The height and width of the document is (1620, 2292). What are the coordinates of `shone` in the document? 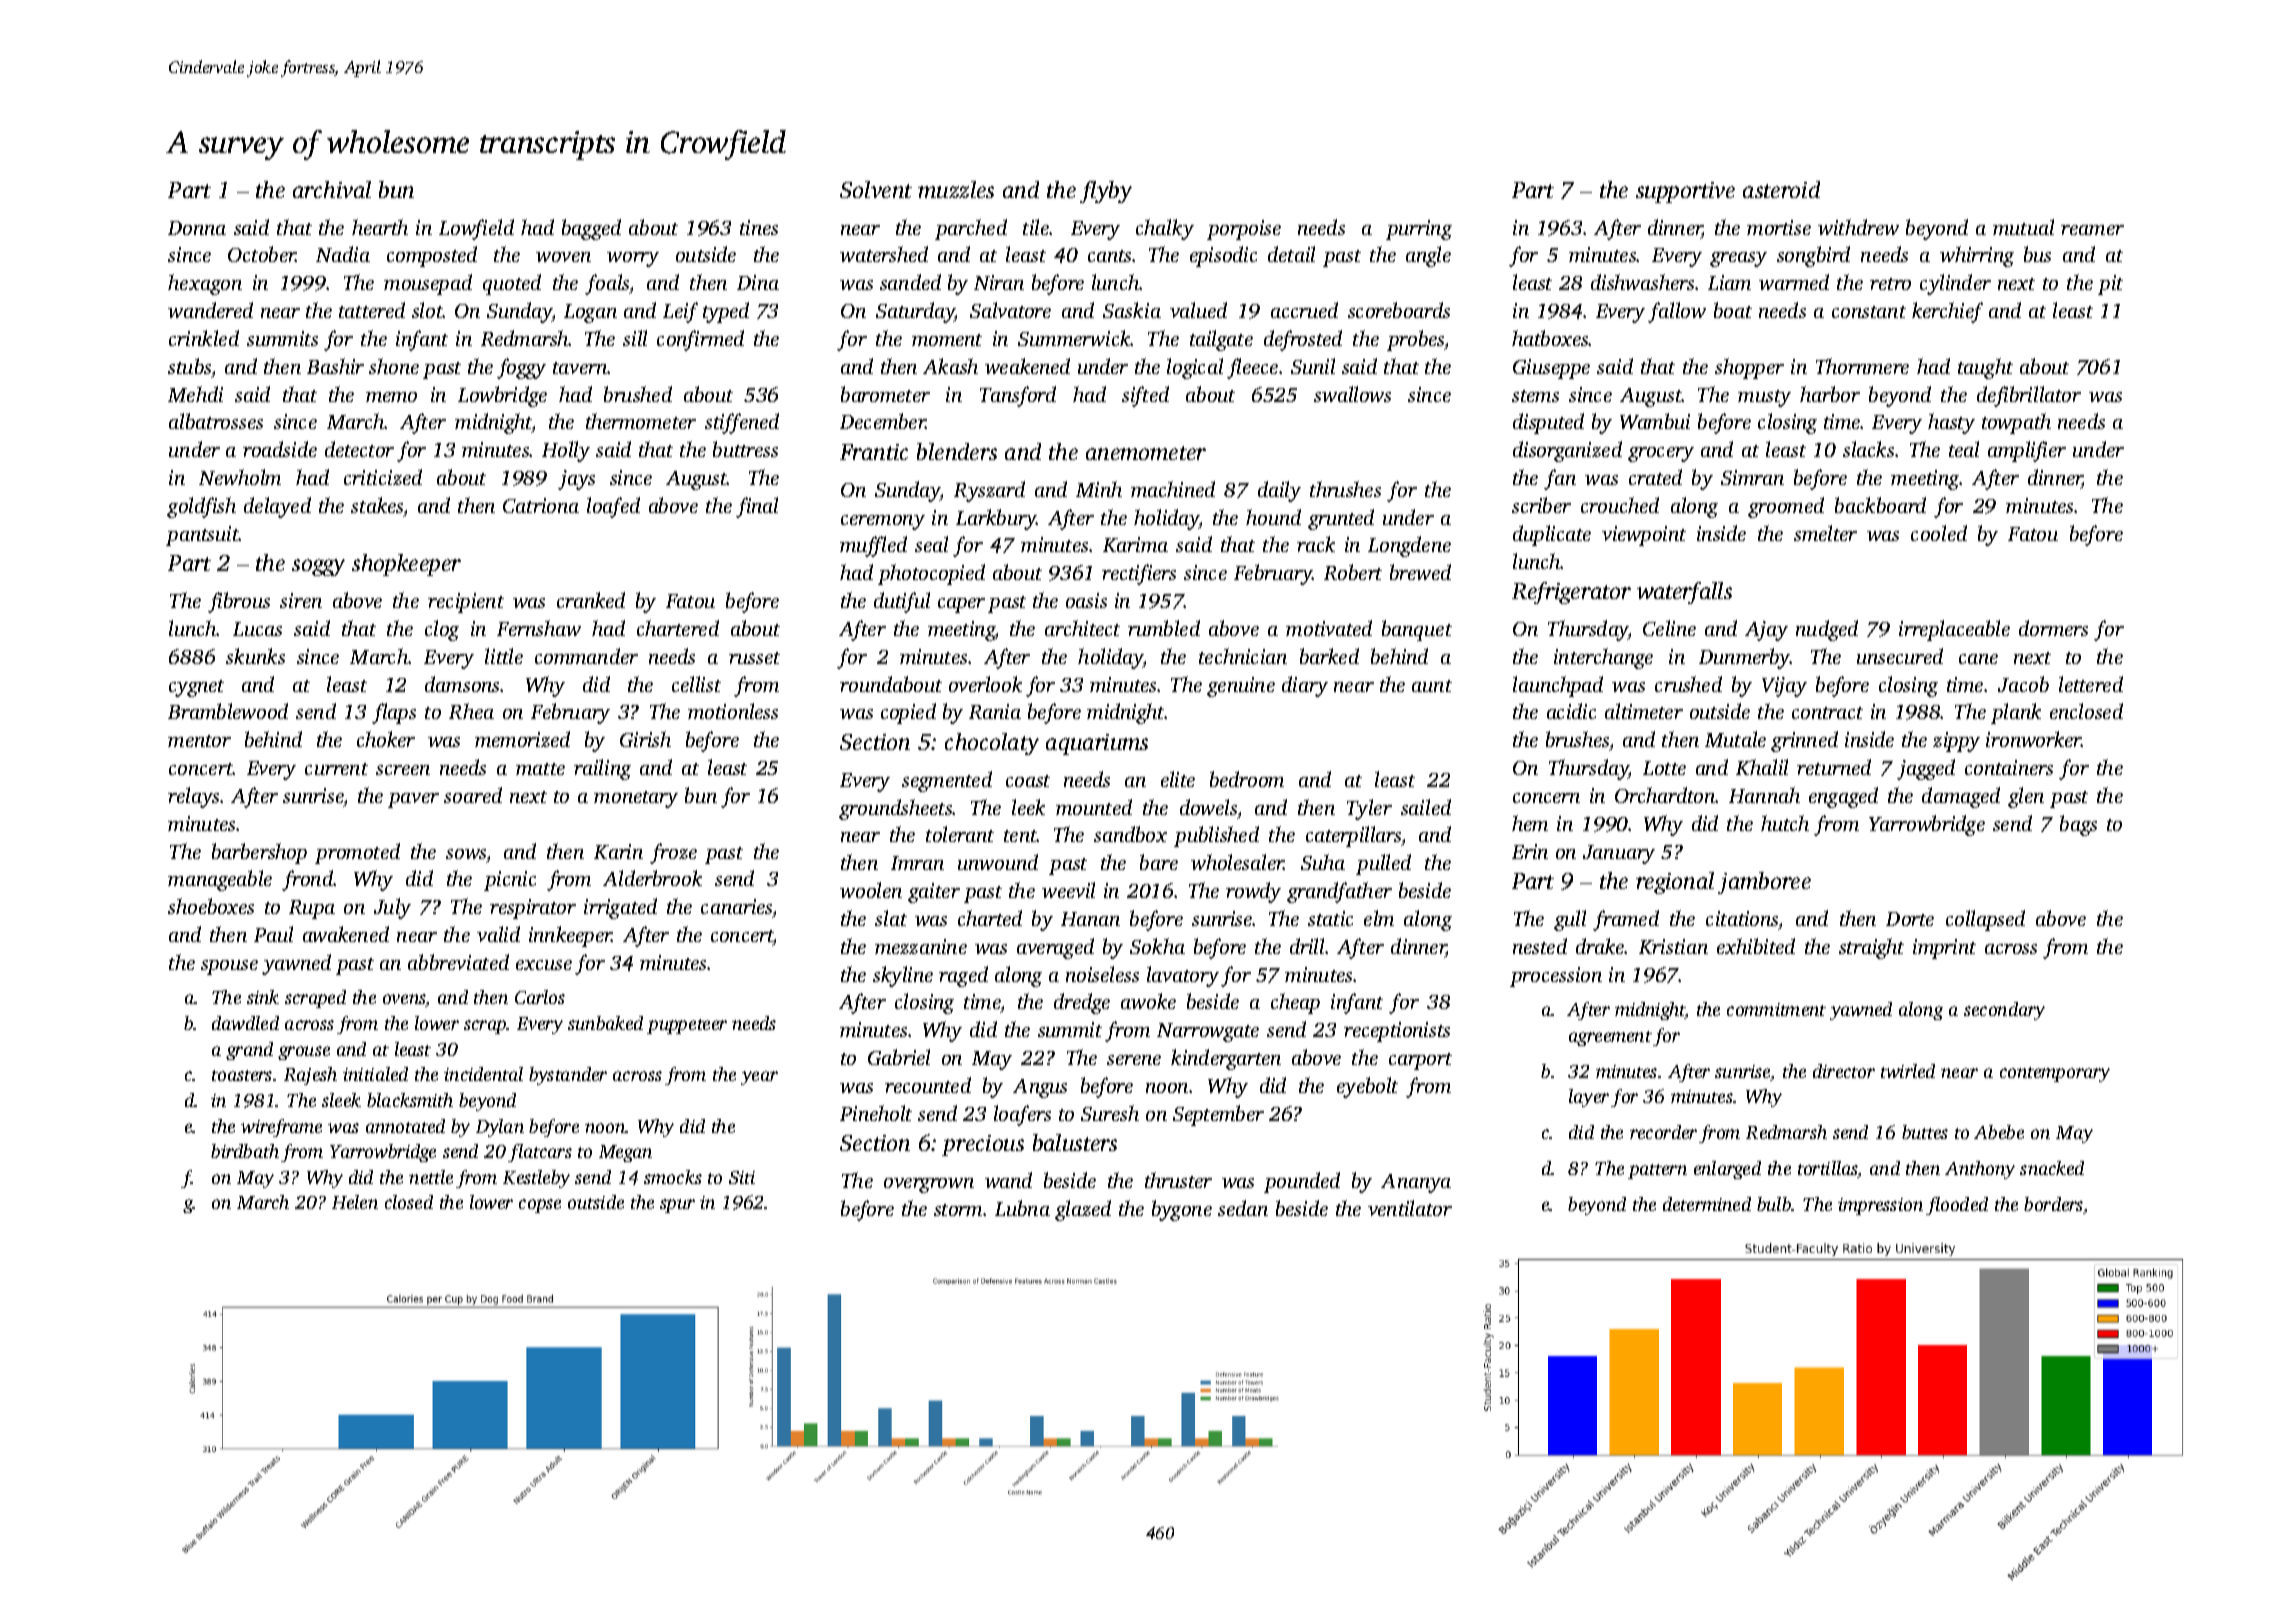 It's located at (394, 366).
